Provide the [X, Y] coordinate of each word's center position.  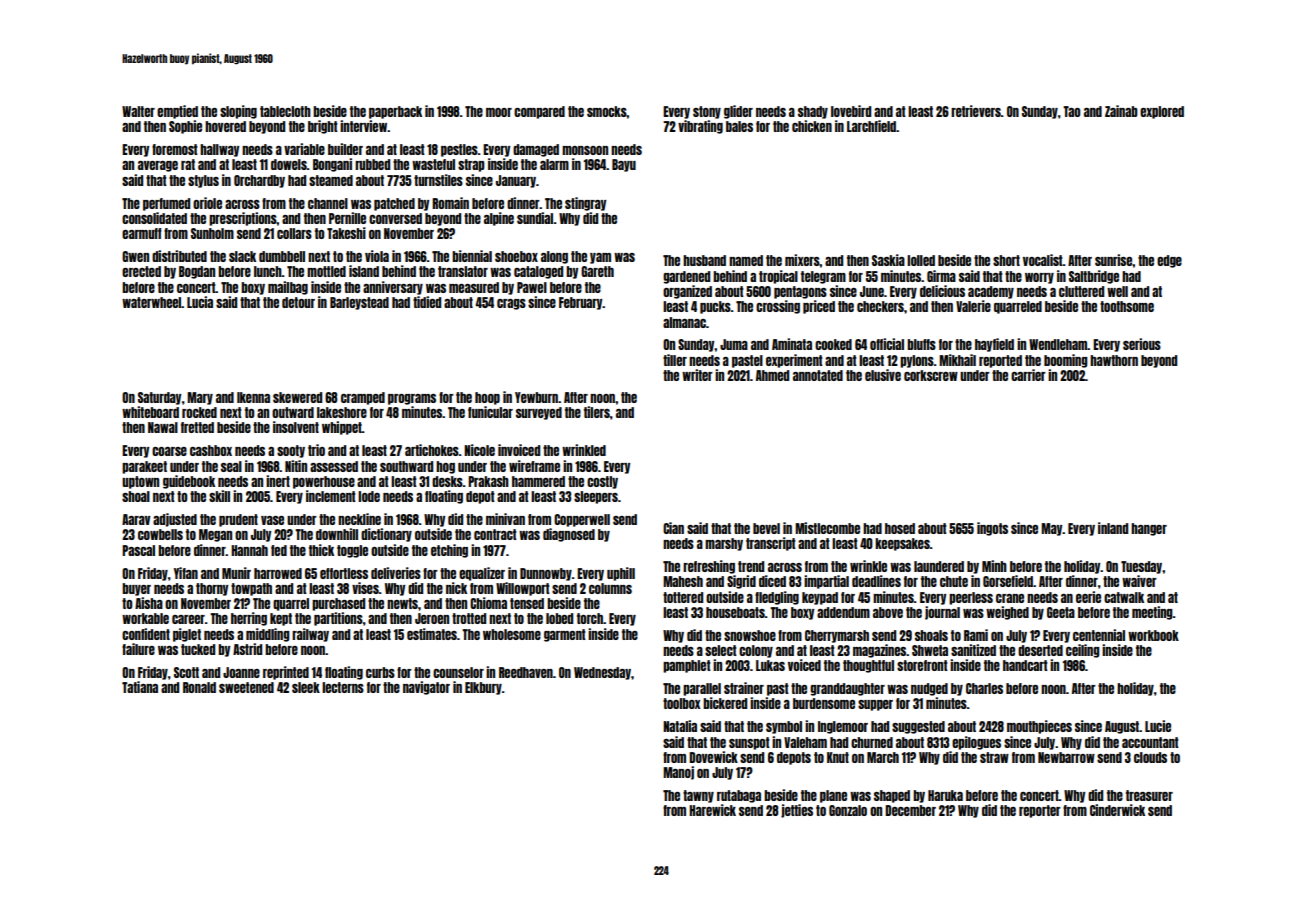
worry [1039, 278]
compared [539, 112]
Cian [673, 528]
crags [511, 304]
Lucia [200, 302]
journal [942, 613]
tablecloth [285, 111]
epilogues [976, 743]
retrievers [976, 111]
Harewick [712, 810]
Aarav [136, 519]
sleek [306, 687]
